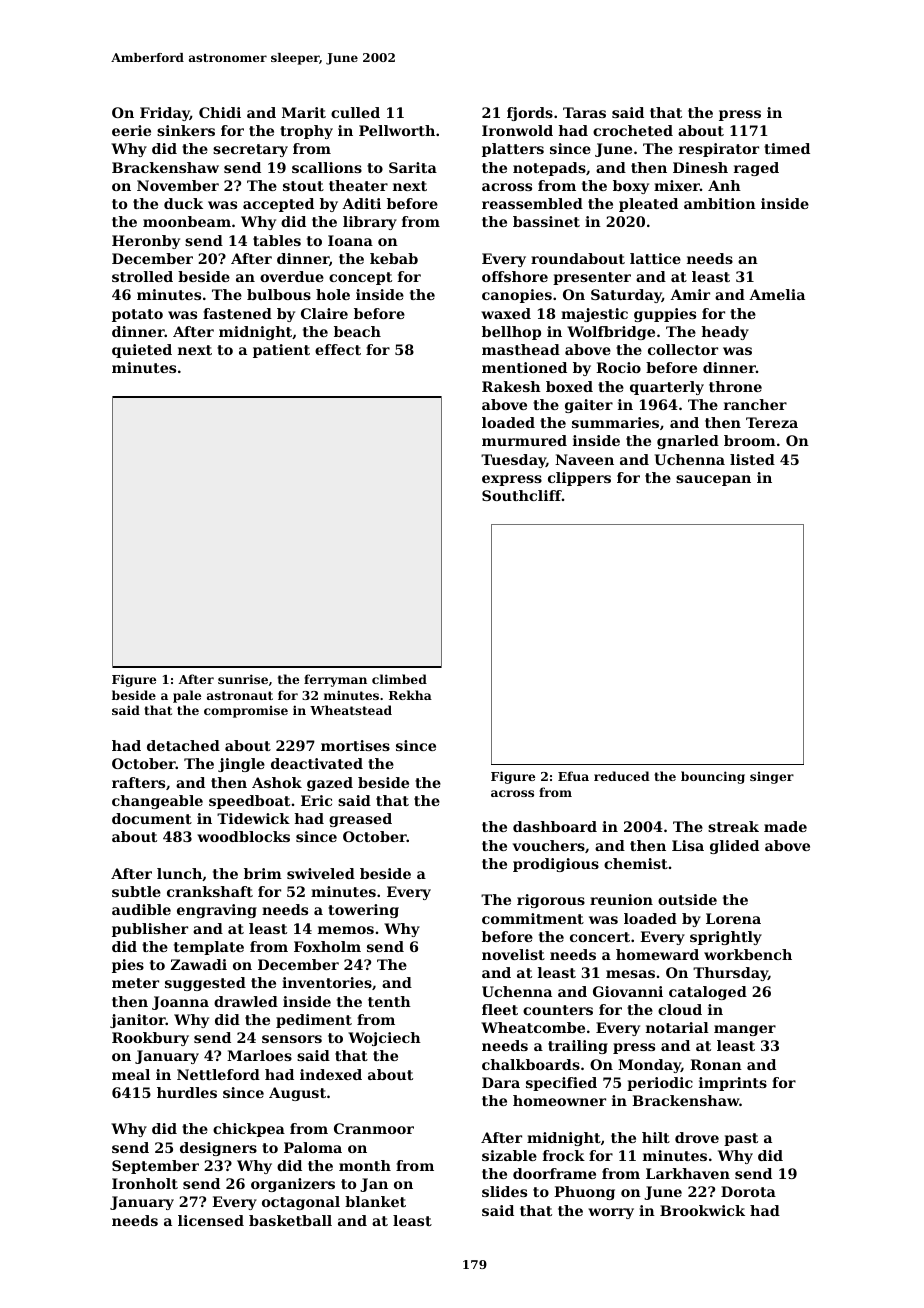  I want to click on September, so click(155, 1167).
